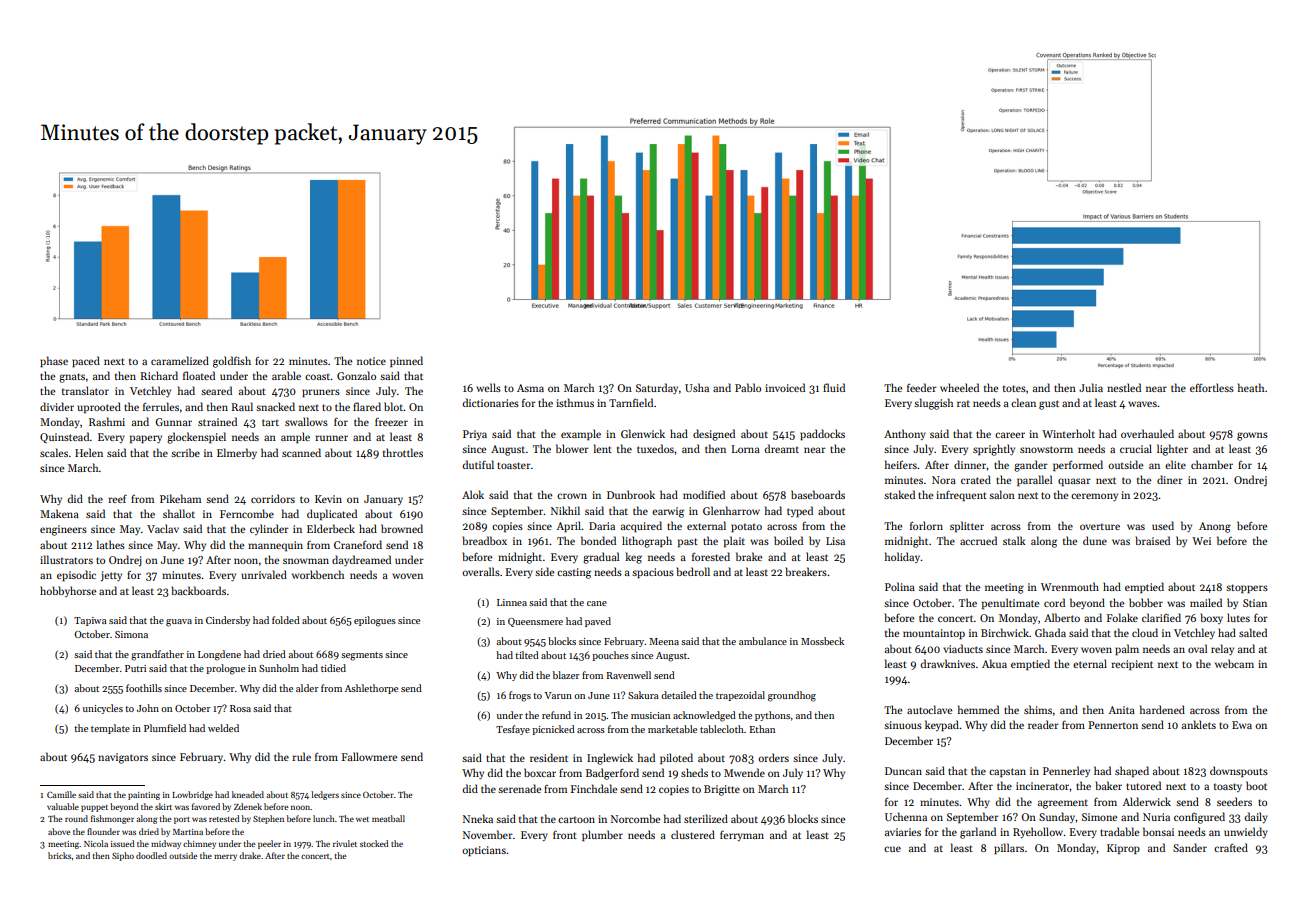 This image has height=924, width=1308. I want to click on lunch, so click(324, 818).
